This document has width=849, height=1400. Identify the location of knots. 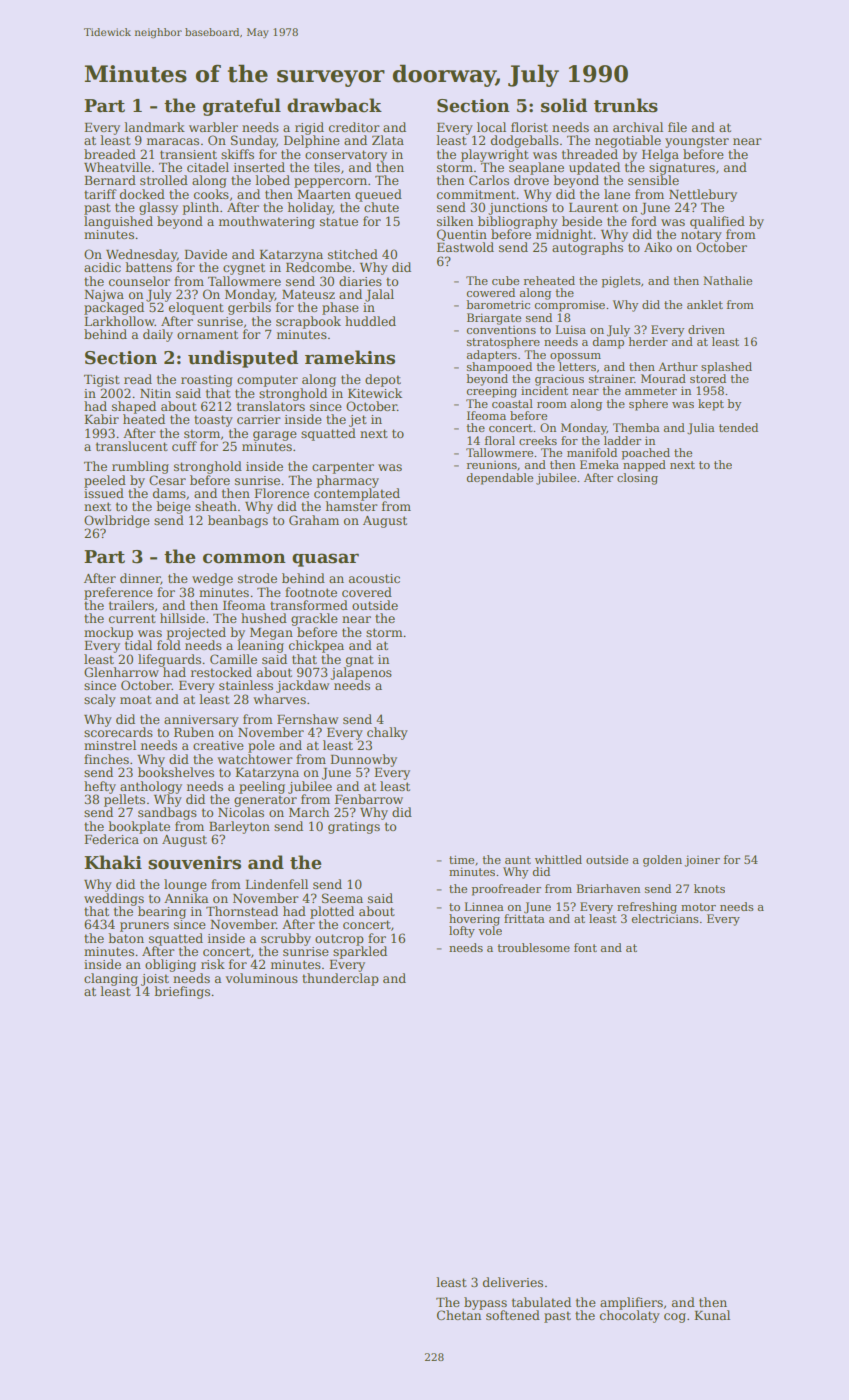
(709, 888).
